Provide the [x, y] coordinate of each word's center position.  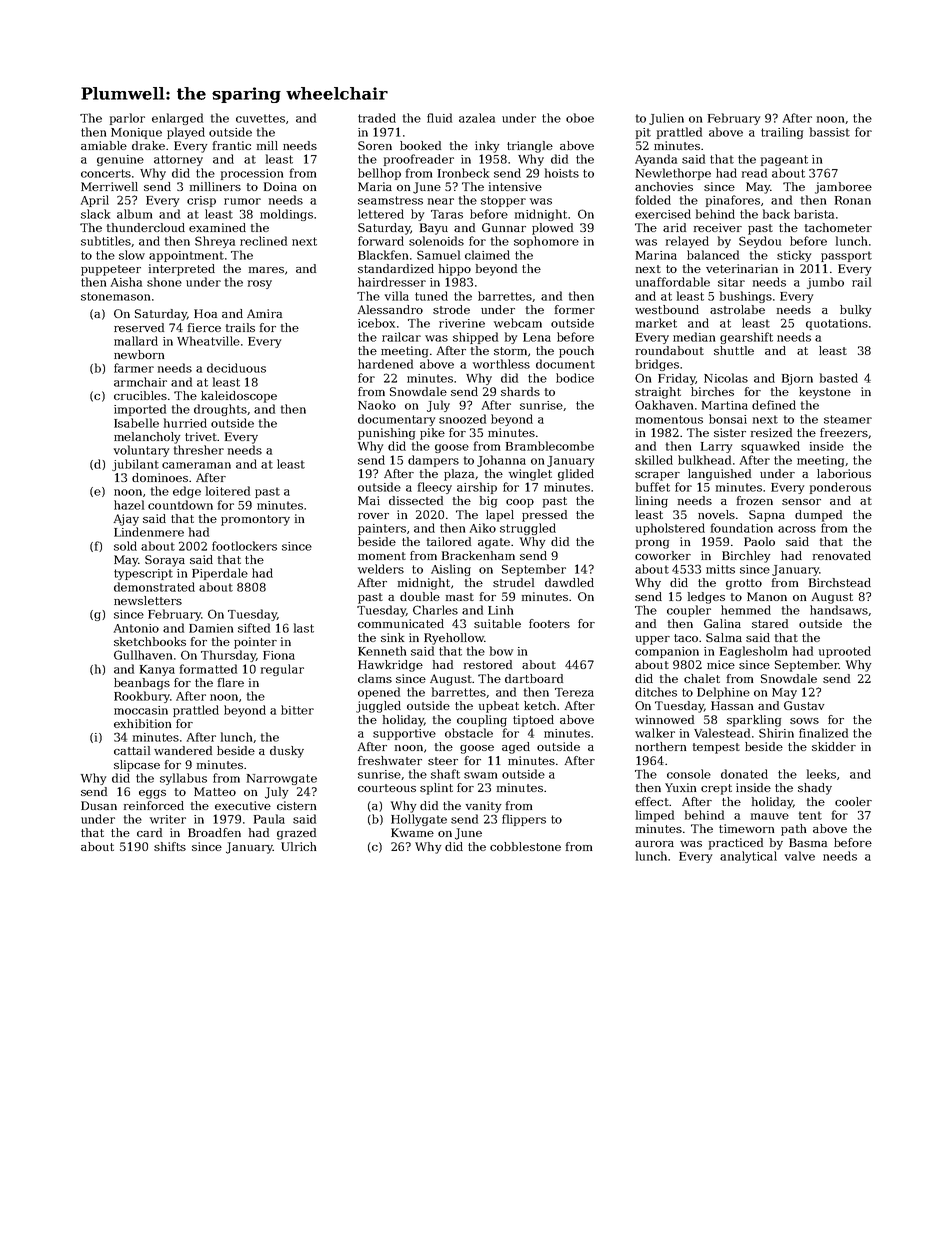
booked [420, 145]
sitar [731, 282]
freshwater [390, 760]
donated [744, 774]
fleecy [435, 488]
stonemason [115, 296]
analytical [748, 857]
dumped [818, 516]
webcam [518, 323]
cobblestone [525, 846]
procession [252, 174]
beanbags [142, 684]
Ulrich [298, 846]
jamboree [843, 188]
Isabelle [136, 423]
